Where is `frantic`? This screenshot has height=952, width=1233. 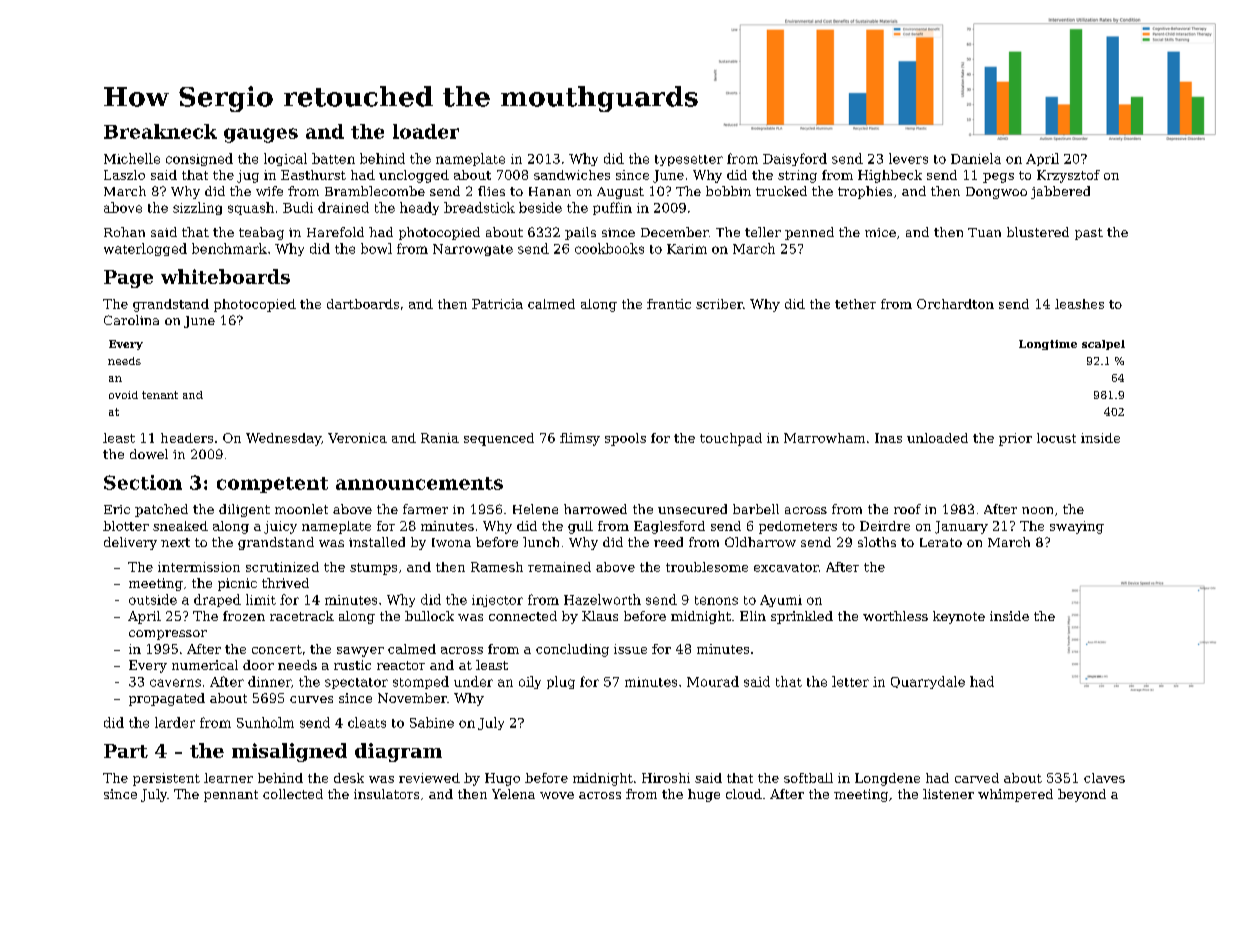 frantic is located at coordinates (669, 304).
